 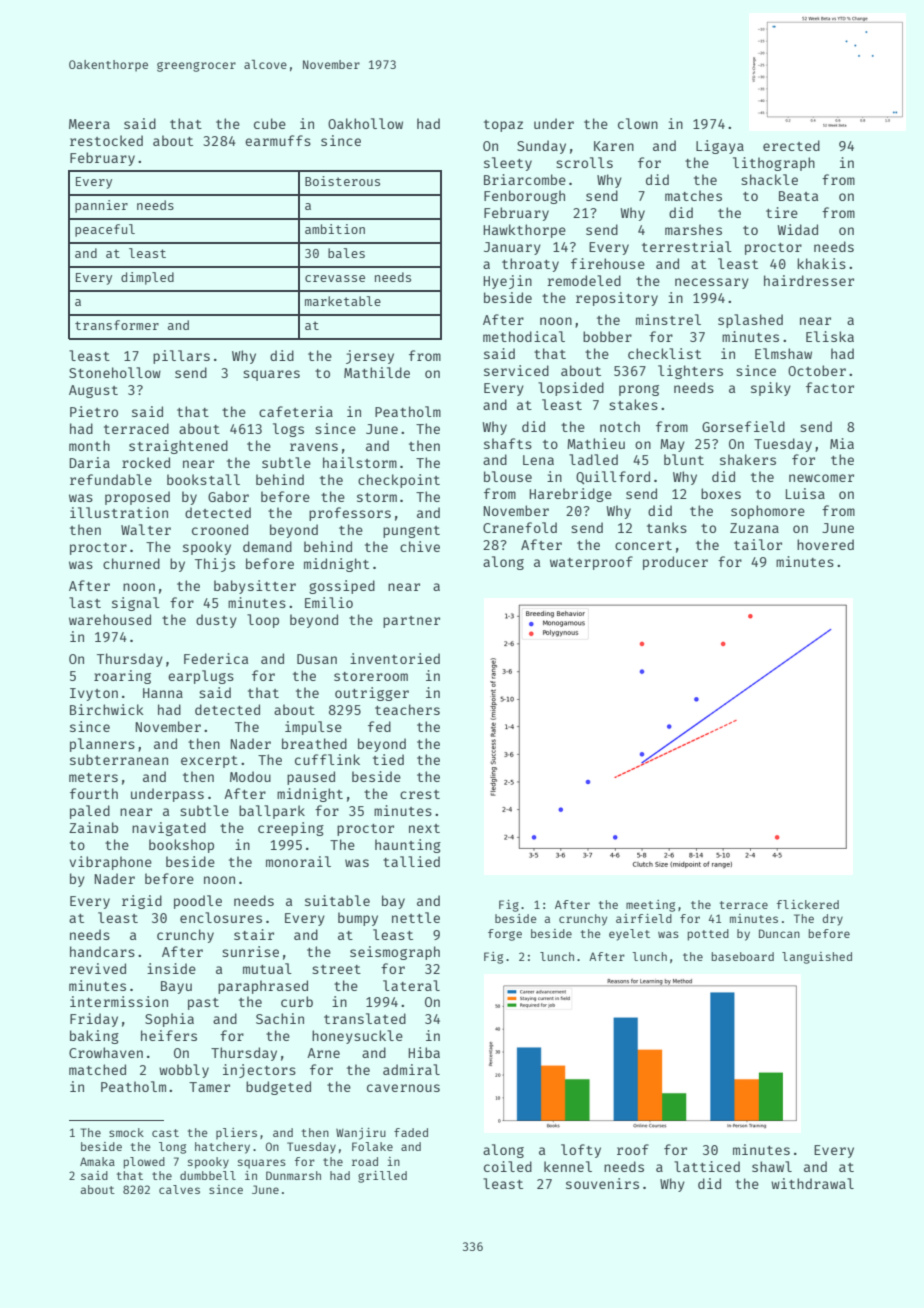 I want to click on withdrawal, so click(x=812, y=1183).
